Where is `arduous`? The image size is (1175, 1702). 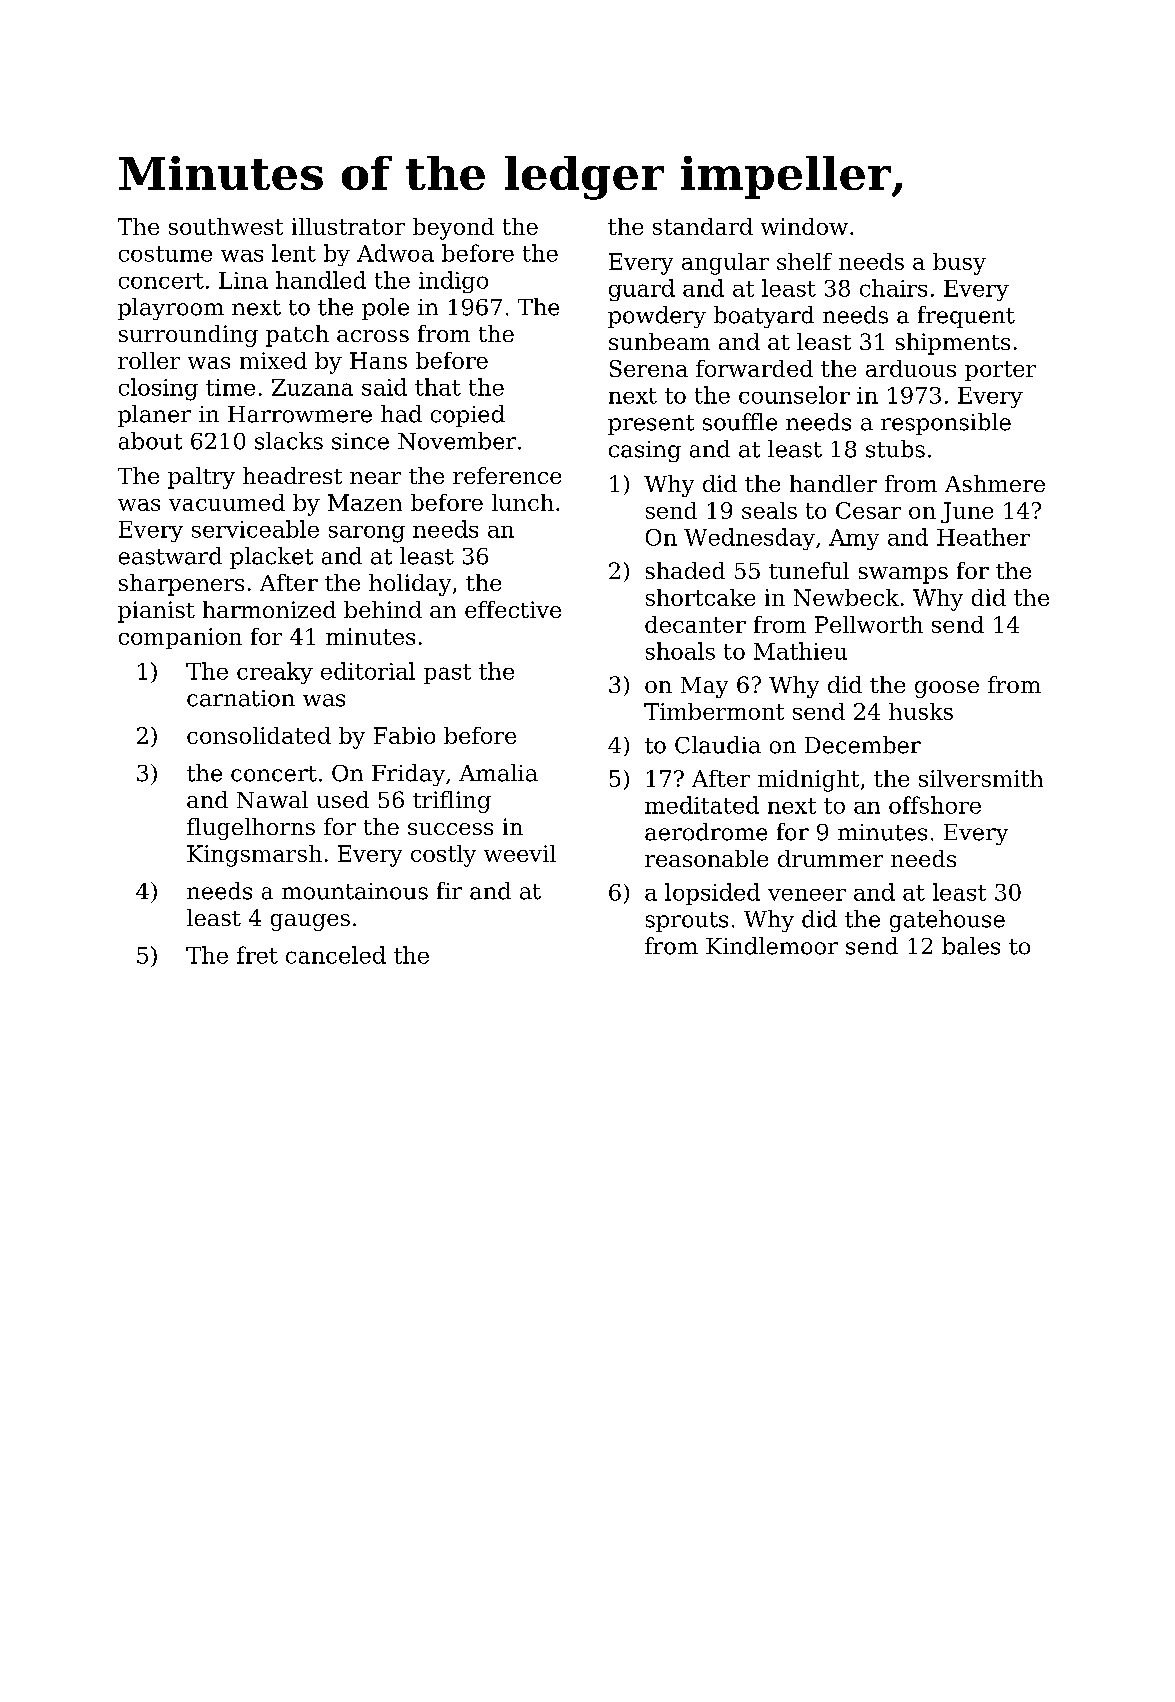 arduous is located at coordinates (911, 368).
